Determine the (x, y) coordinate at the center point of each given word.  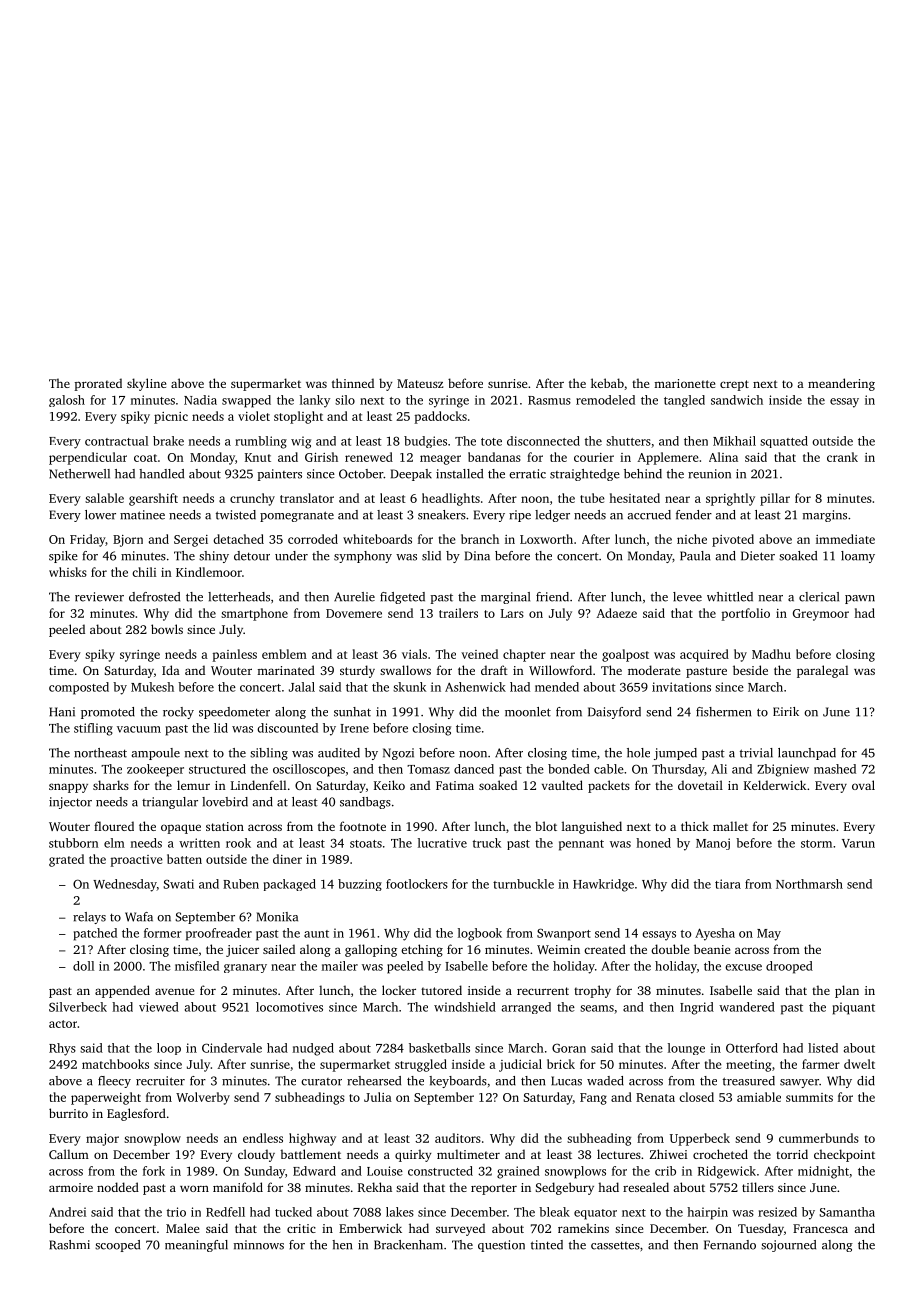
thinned (353, 383)
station (225, 826)
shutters (628, 441)
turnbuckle (523, 884)
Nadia (200, 400)
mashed (835, 769)
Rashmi (69, 1245)
